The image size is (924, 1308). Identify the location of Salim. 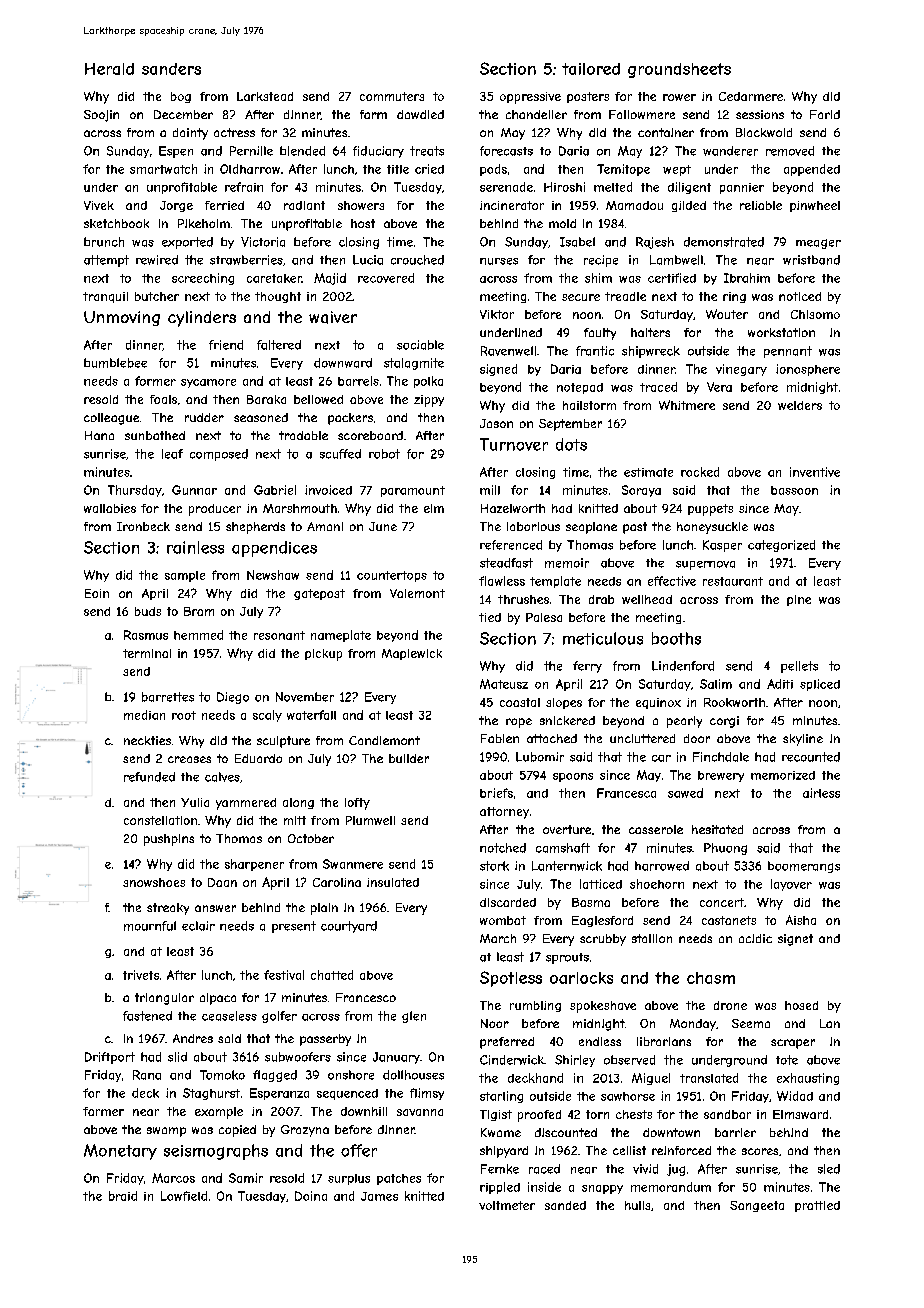
(716, 684).
